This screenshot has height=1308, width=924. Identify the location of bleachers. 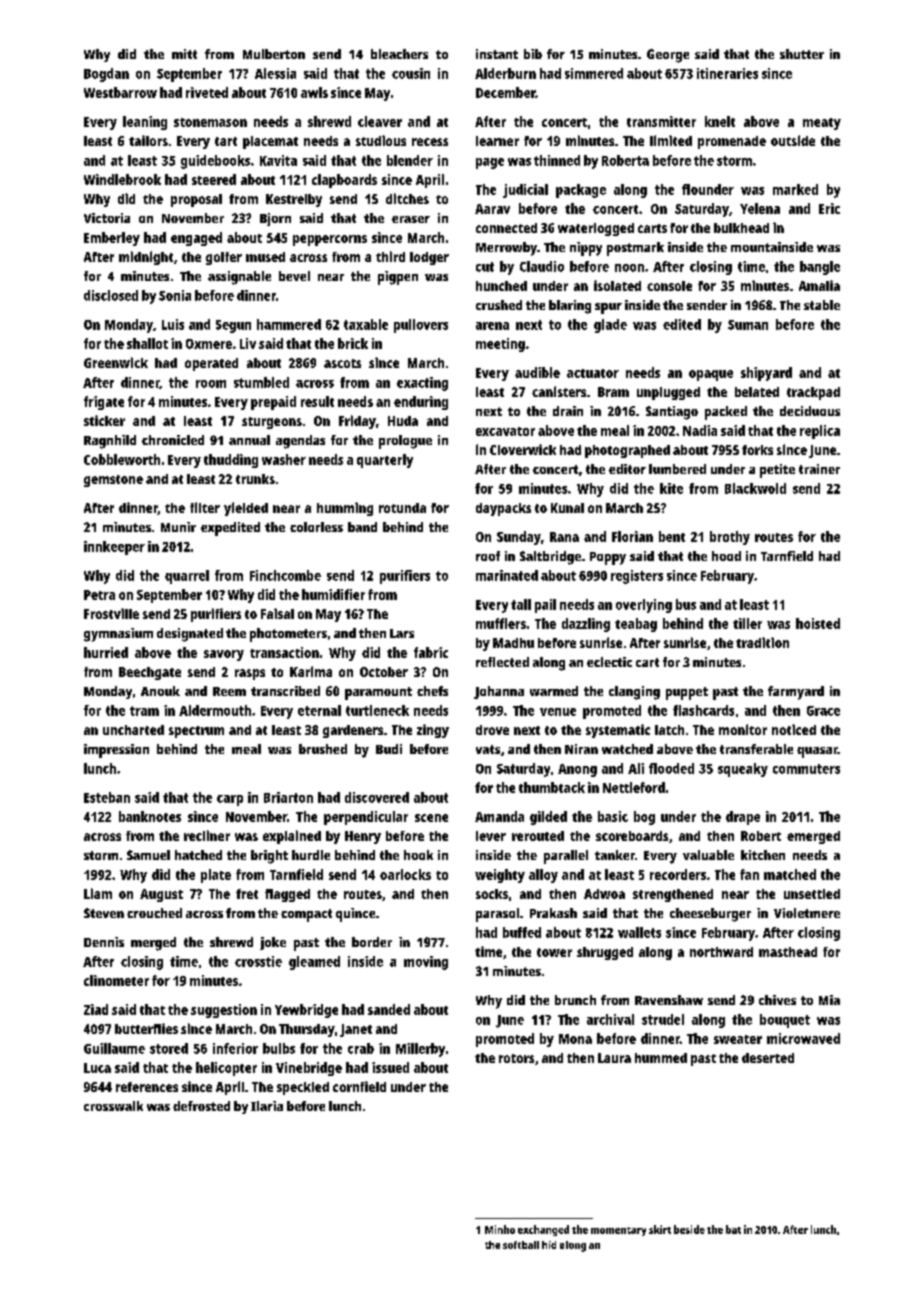
(399, 54).
